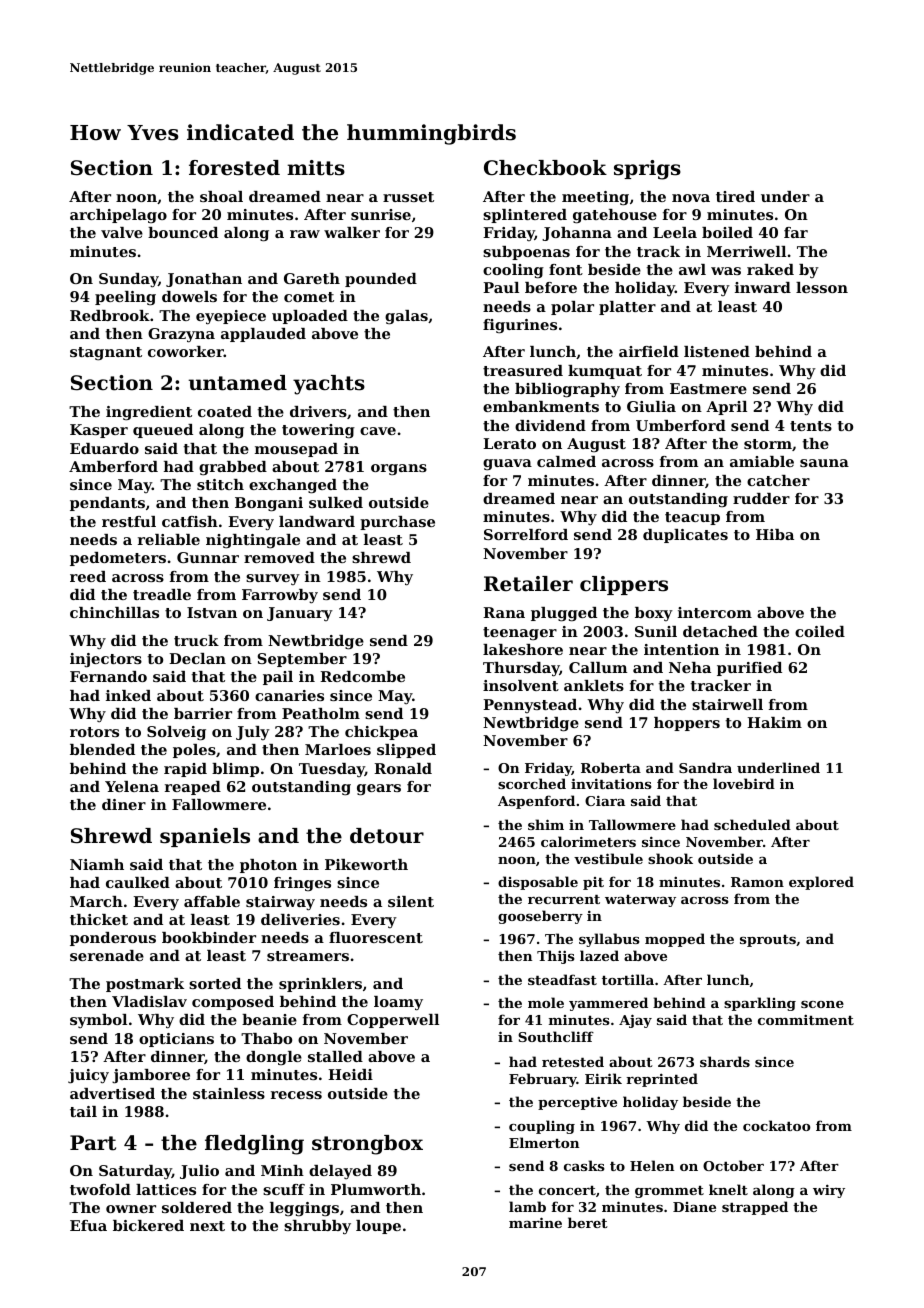  What do you see at coordinates (183, 232) in the screenshot?
I see `bounced` at bounding box center [183, 232].
